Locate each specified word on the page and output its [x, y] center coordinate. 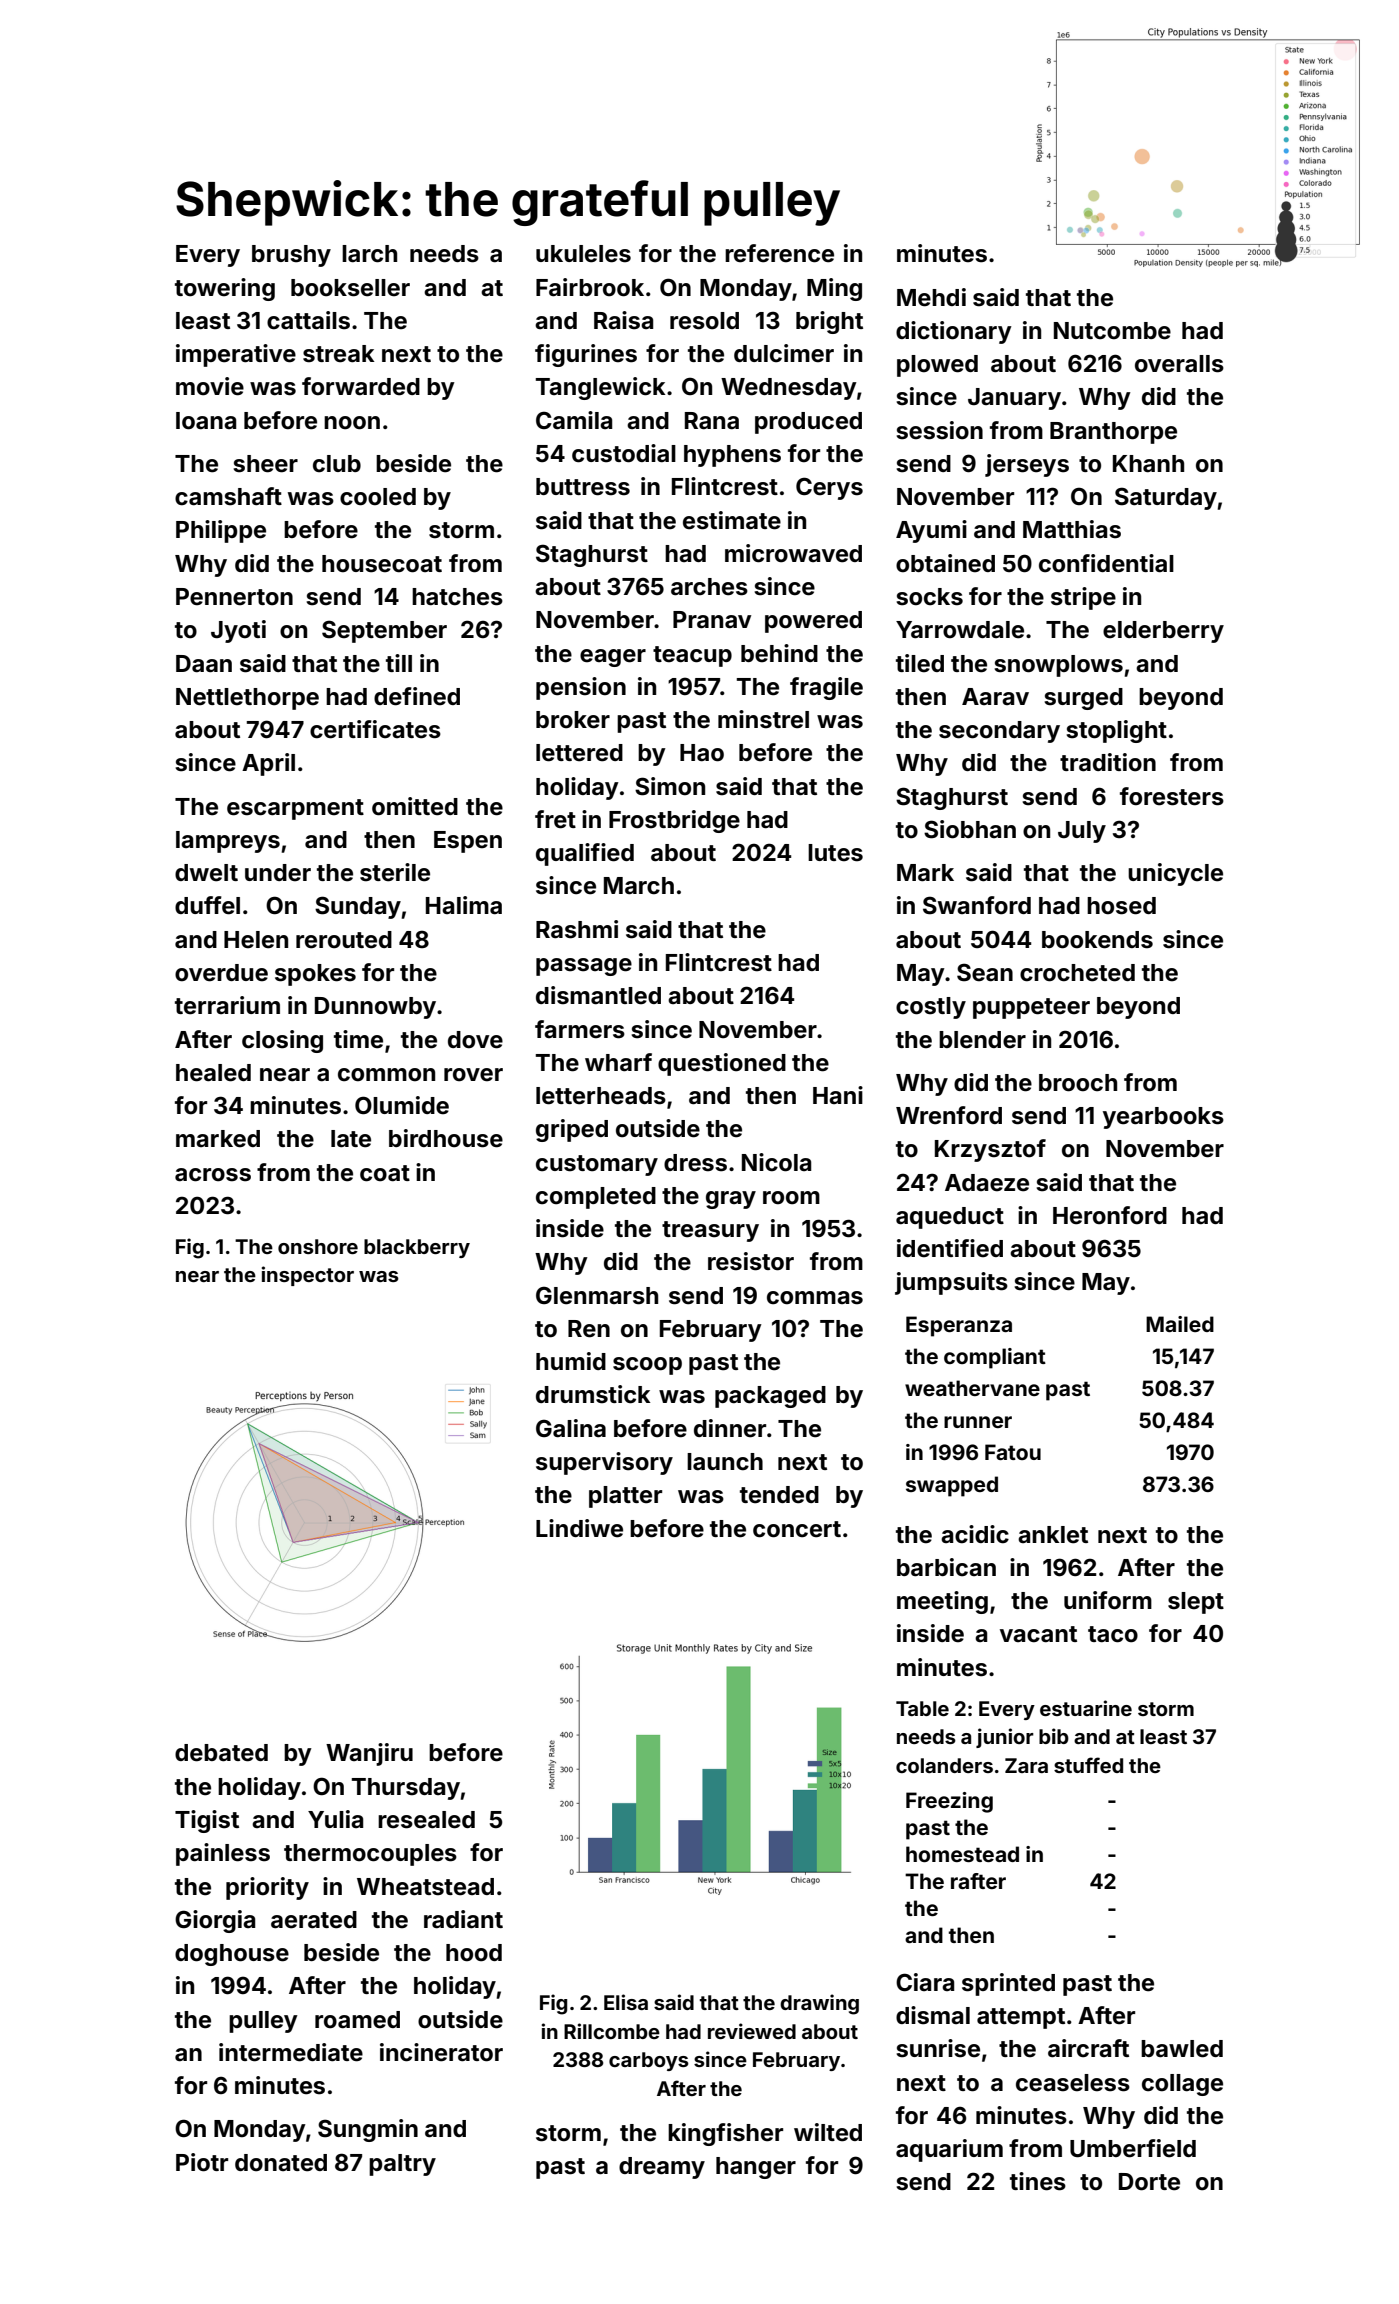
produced [808, 423]
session [940, 430]
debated [221, 1753]
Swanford [977, 905]
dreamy [662, 2168]
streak [339, 354]
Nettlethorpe [247, 699]
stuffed [1088, 1765]
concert [797, 1529]
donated [281, 2163]
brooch [1078, 1083]
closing [282, 1041]
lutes [835, 853]
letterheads [601, 1096]
